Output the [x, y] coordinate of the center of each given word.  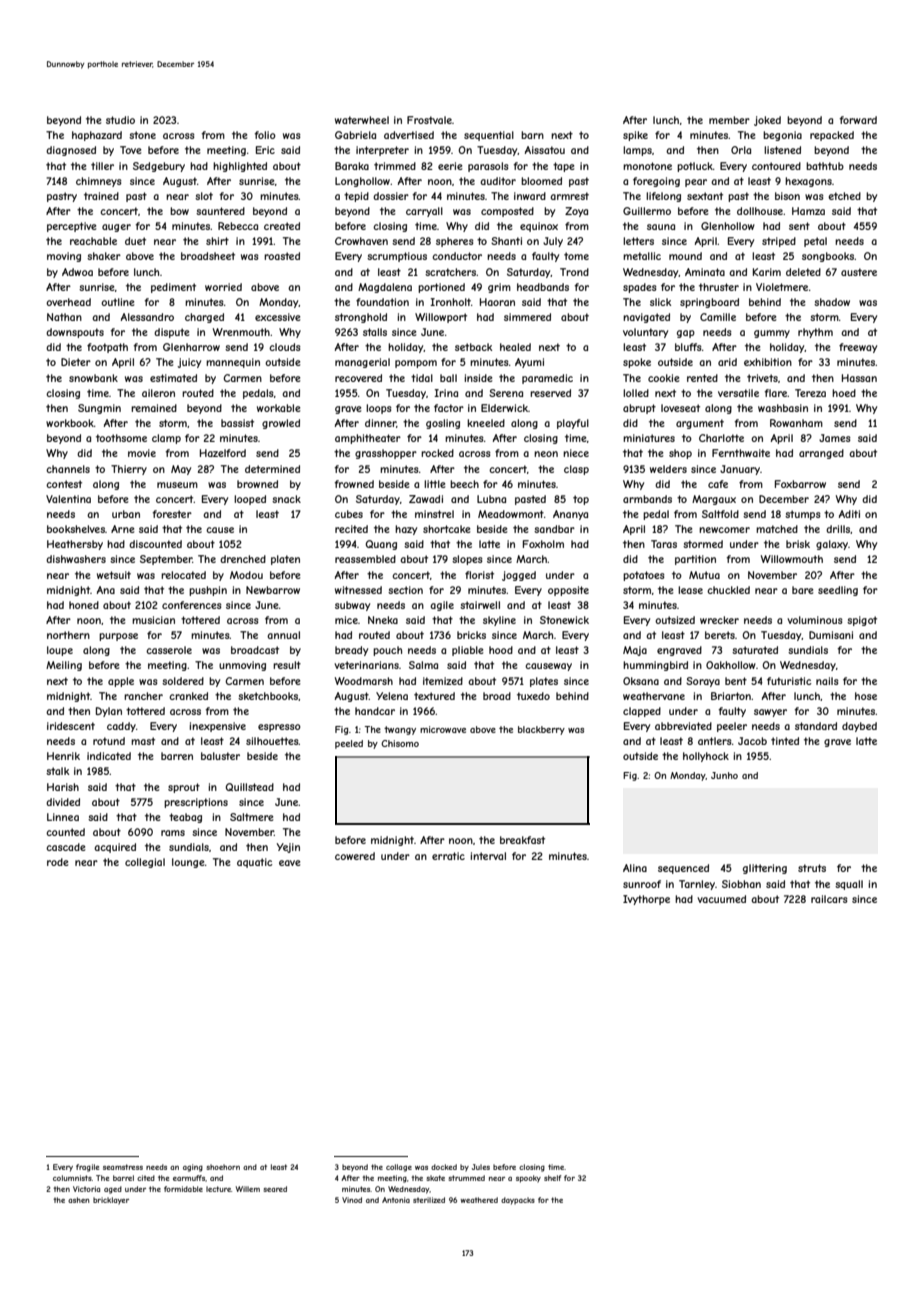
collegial [145, 863]
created [282, 226]
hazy [406, 530]
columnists [72, 1178]
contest [64, 484]
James [835, 438]
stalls [375, 332]
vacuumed [721, 899]
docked [444, 1167]
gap [686, 334]
